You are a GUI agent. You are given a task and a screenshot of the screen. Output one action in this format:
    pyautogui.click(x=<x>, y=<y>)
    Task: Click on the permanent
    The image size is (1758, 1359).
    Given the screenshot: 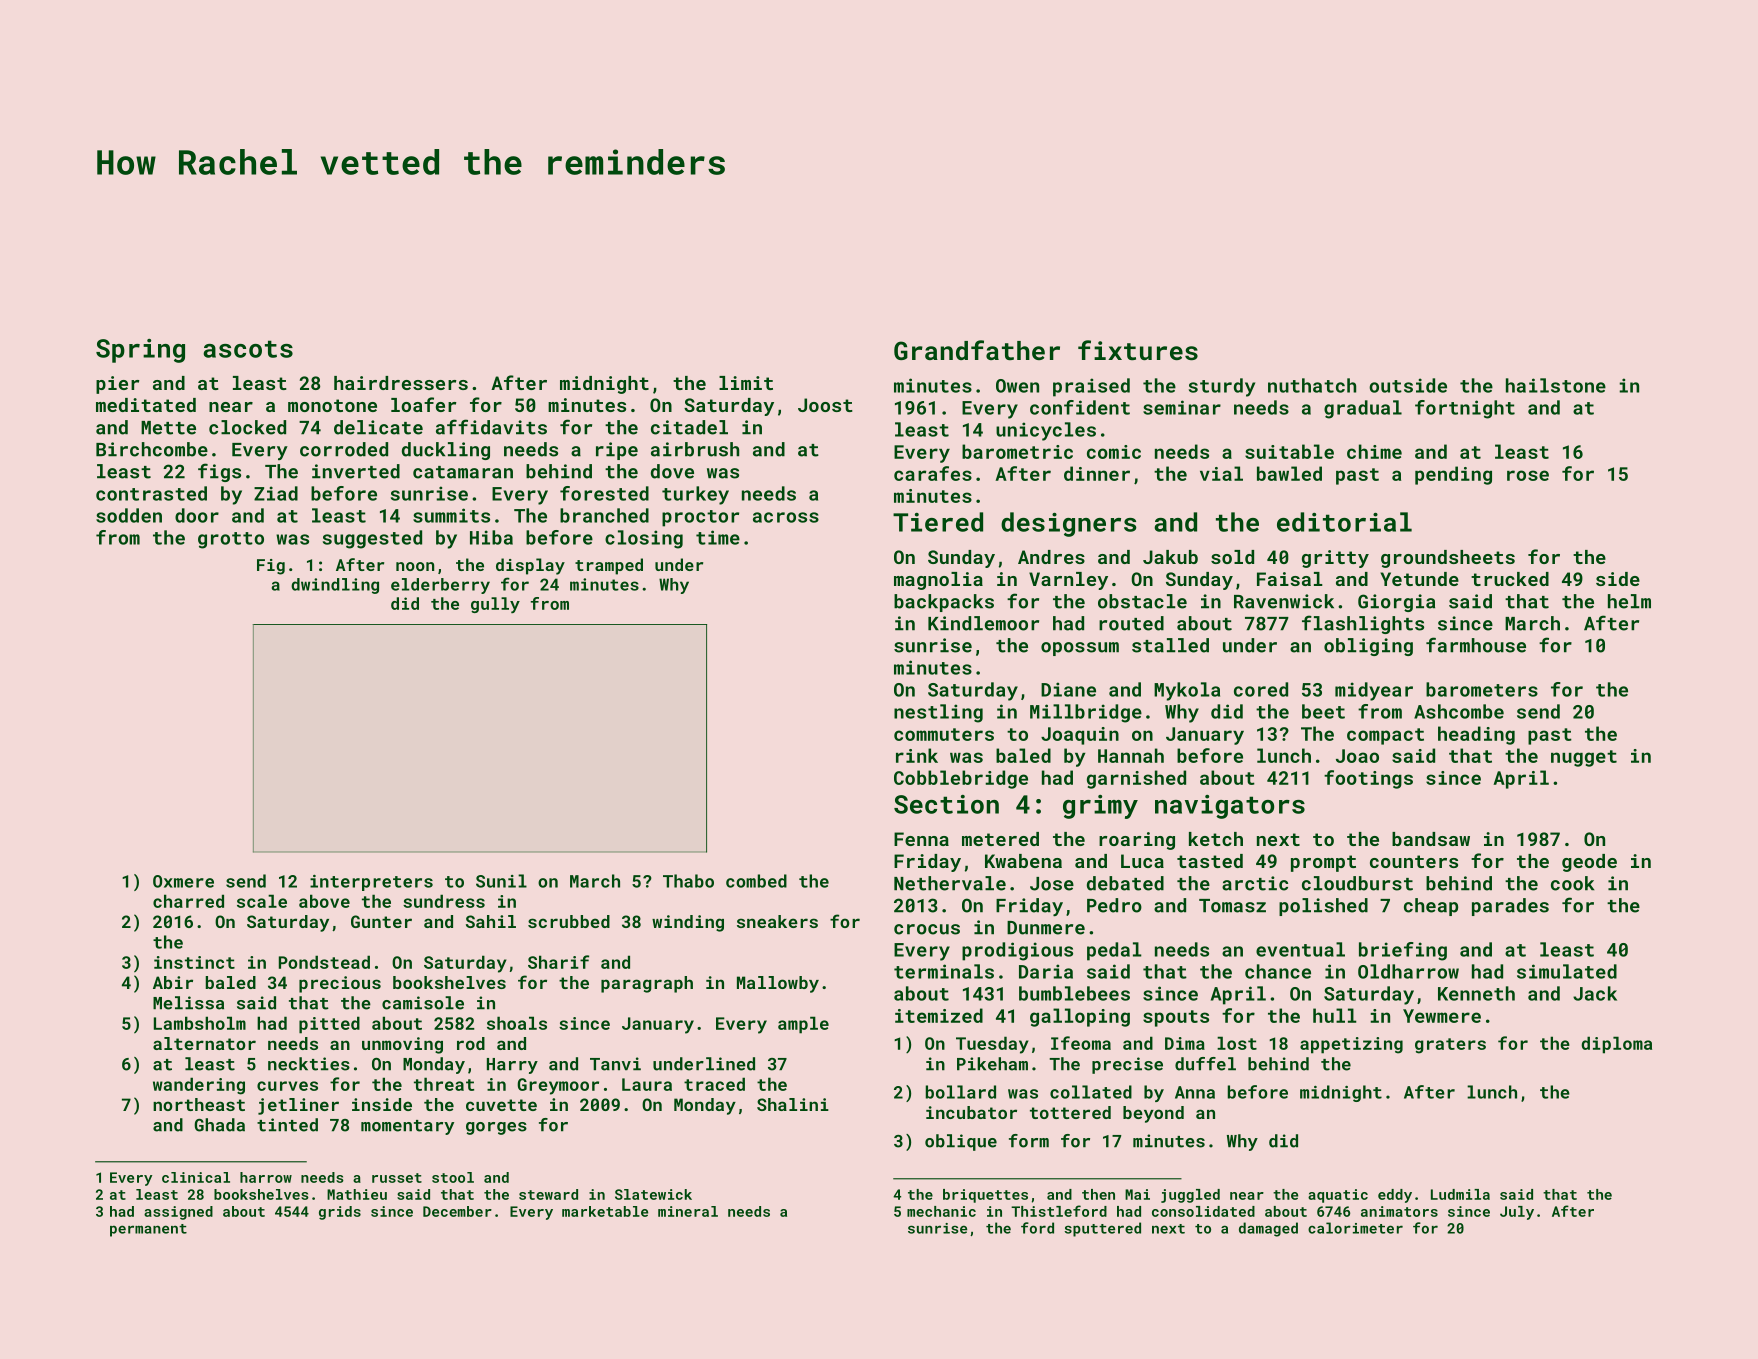 What is the action you would take?
    pyautogui.click(x=148, y=1230)
